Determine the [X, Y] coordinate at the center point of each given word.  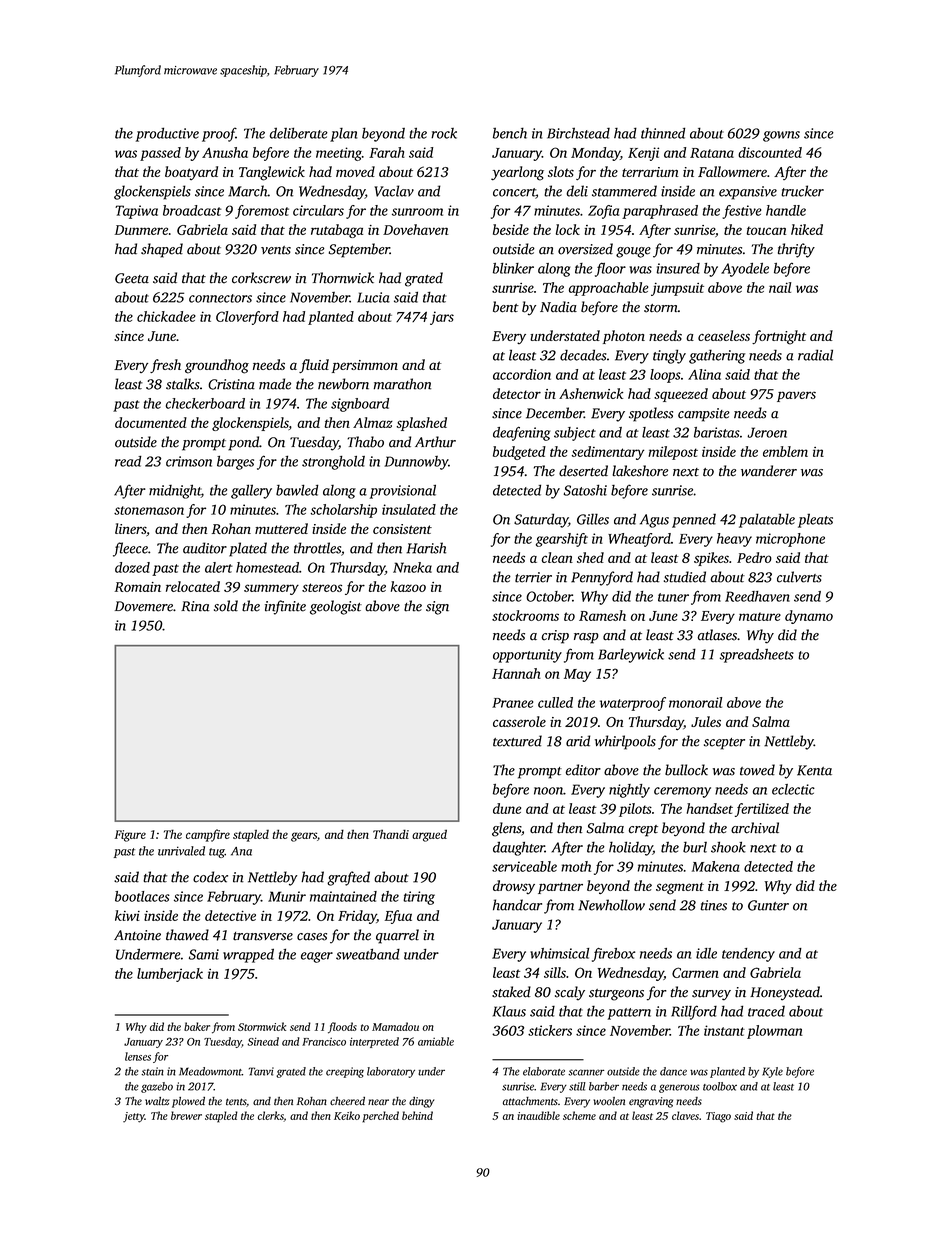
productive [167, 134]
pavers [796, 396]
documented [151, 422]
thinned [663, 133]
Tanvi [261, 1071]
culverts [799, 577]
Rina [195, 606]
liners [130, 528]
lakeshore [640, 471]
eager [317, 957]
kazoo [408, 586]
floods [342, 1028]
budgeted [519, 453]
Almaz [373, 422]
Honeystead [785, 993]
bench [510, 133]
